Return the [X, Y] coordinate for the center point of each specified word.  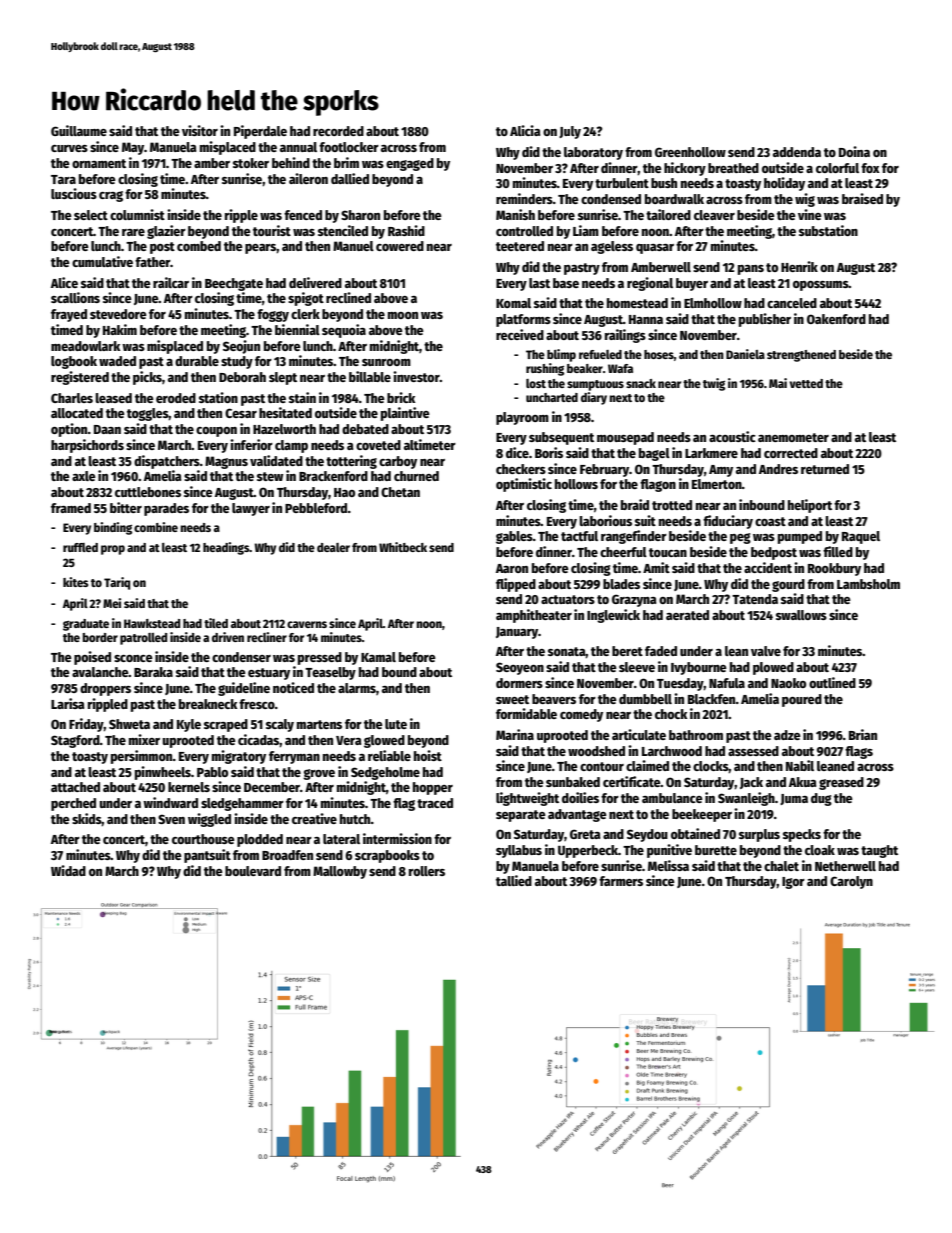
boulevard [253, 871]
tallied [514, 880]
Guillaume [79, 130]
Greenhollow [690, 152]
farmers [621, 881]
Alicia [525, 130]
